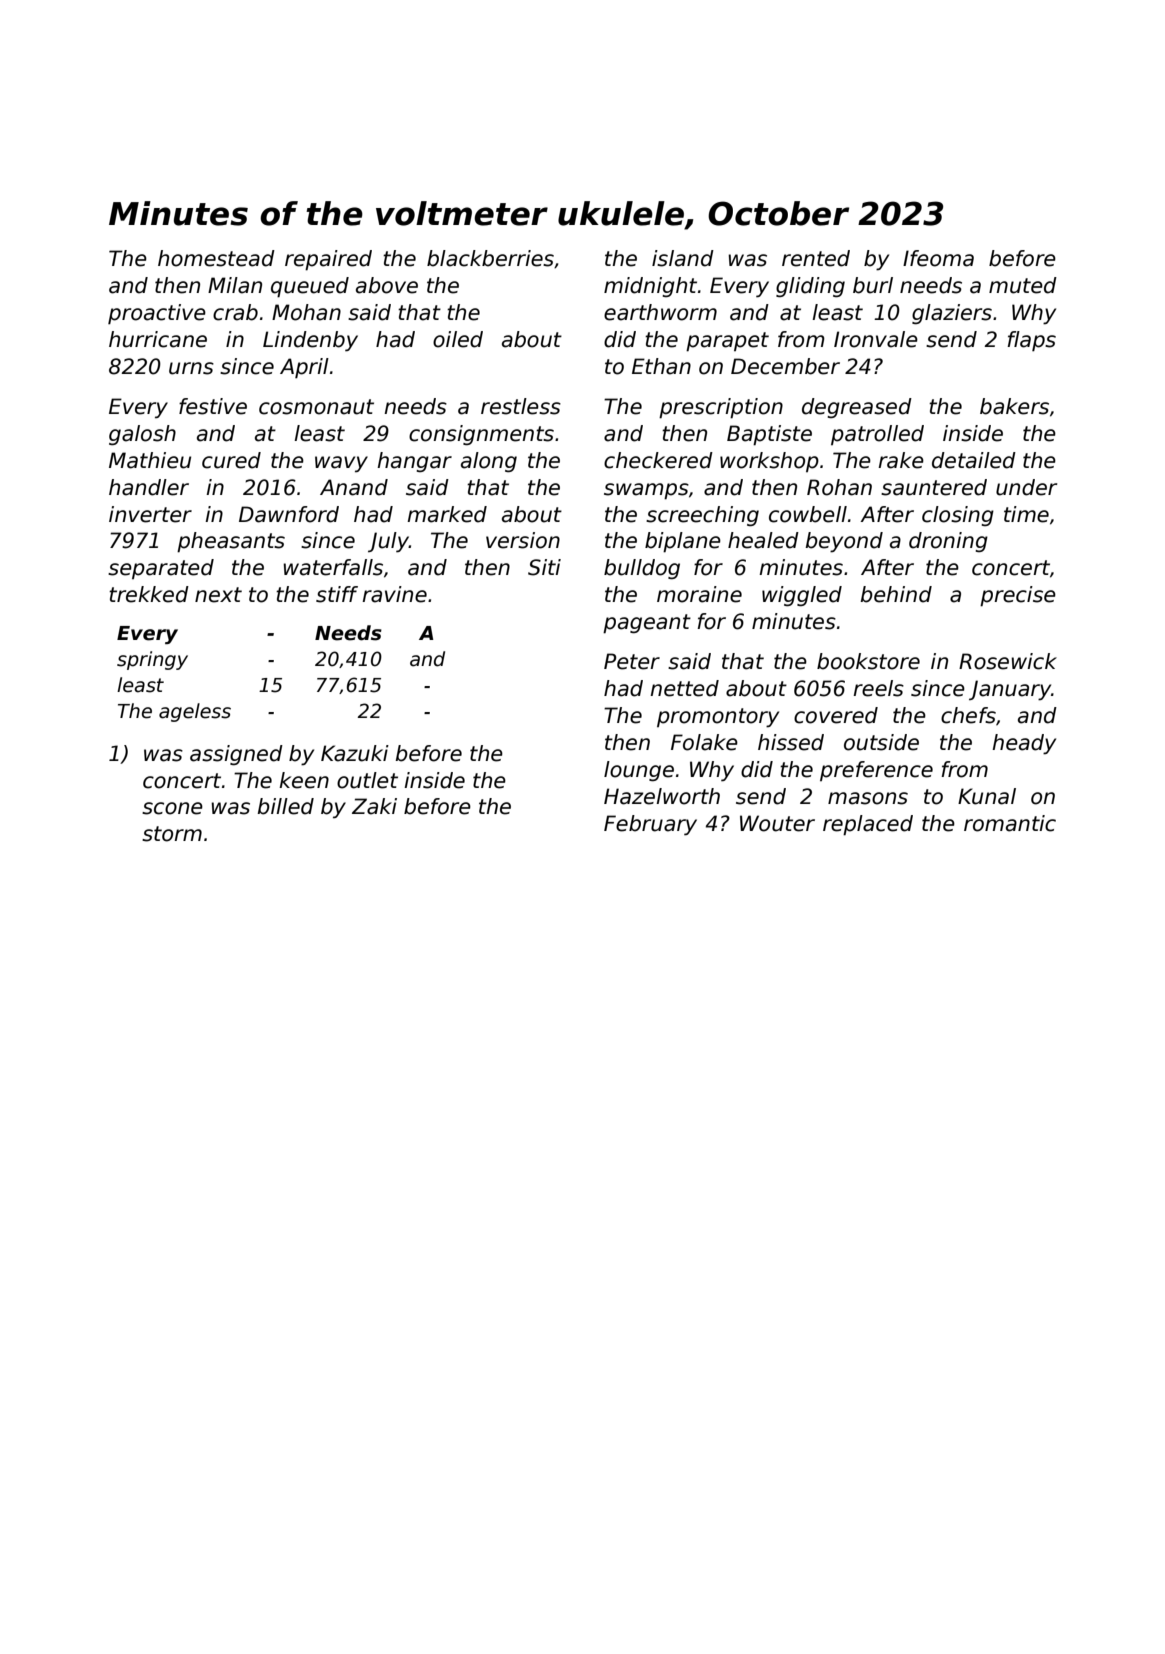 The height and width of the screenshot is (1654, 1165). What do you see at coordinates (374, 806) in the screenshot?
I see `Zaki` at bounding box center [374, 806].
